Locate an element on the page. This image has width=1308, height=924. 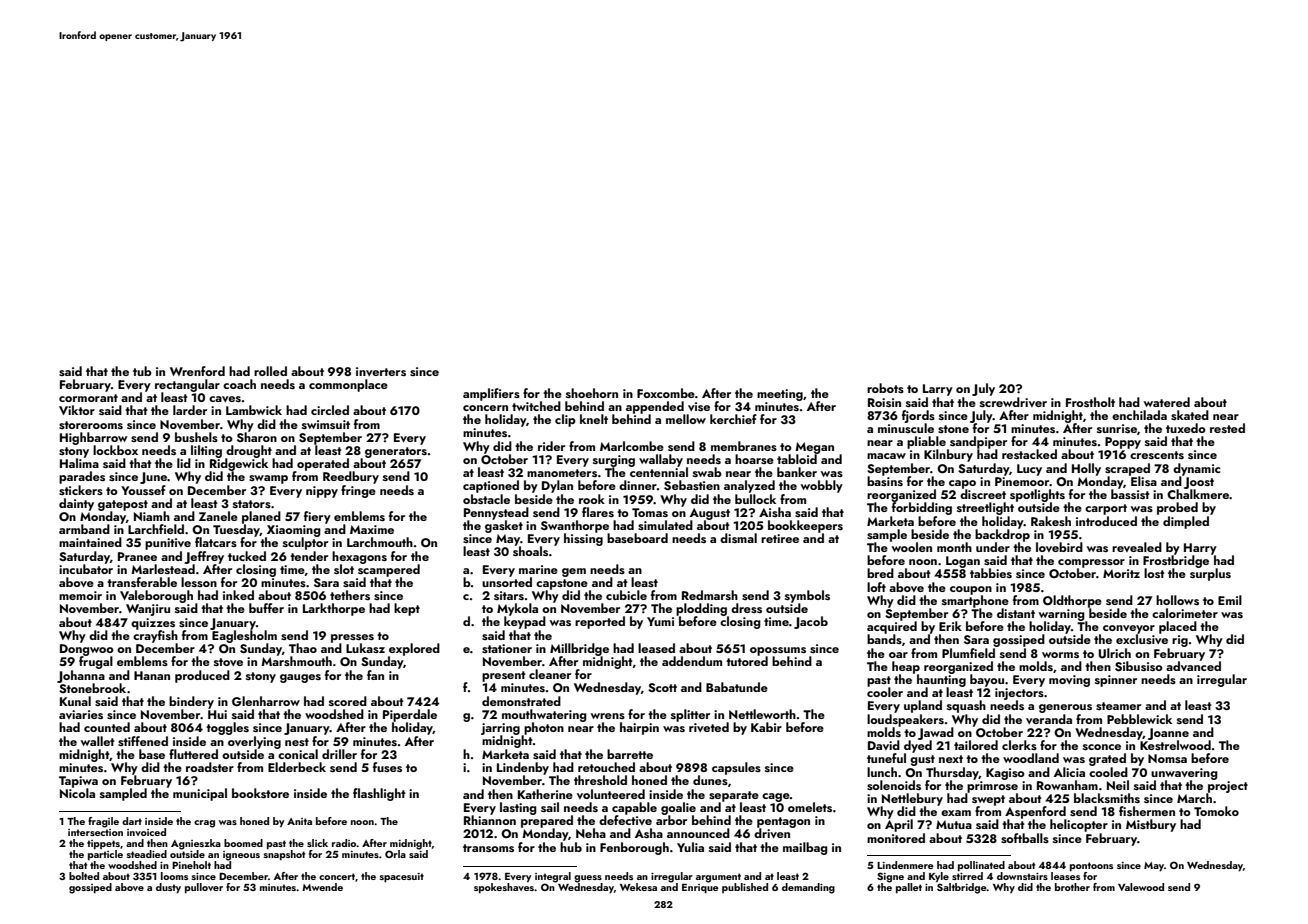
rested is located at coordinates (1227, 428).
